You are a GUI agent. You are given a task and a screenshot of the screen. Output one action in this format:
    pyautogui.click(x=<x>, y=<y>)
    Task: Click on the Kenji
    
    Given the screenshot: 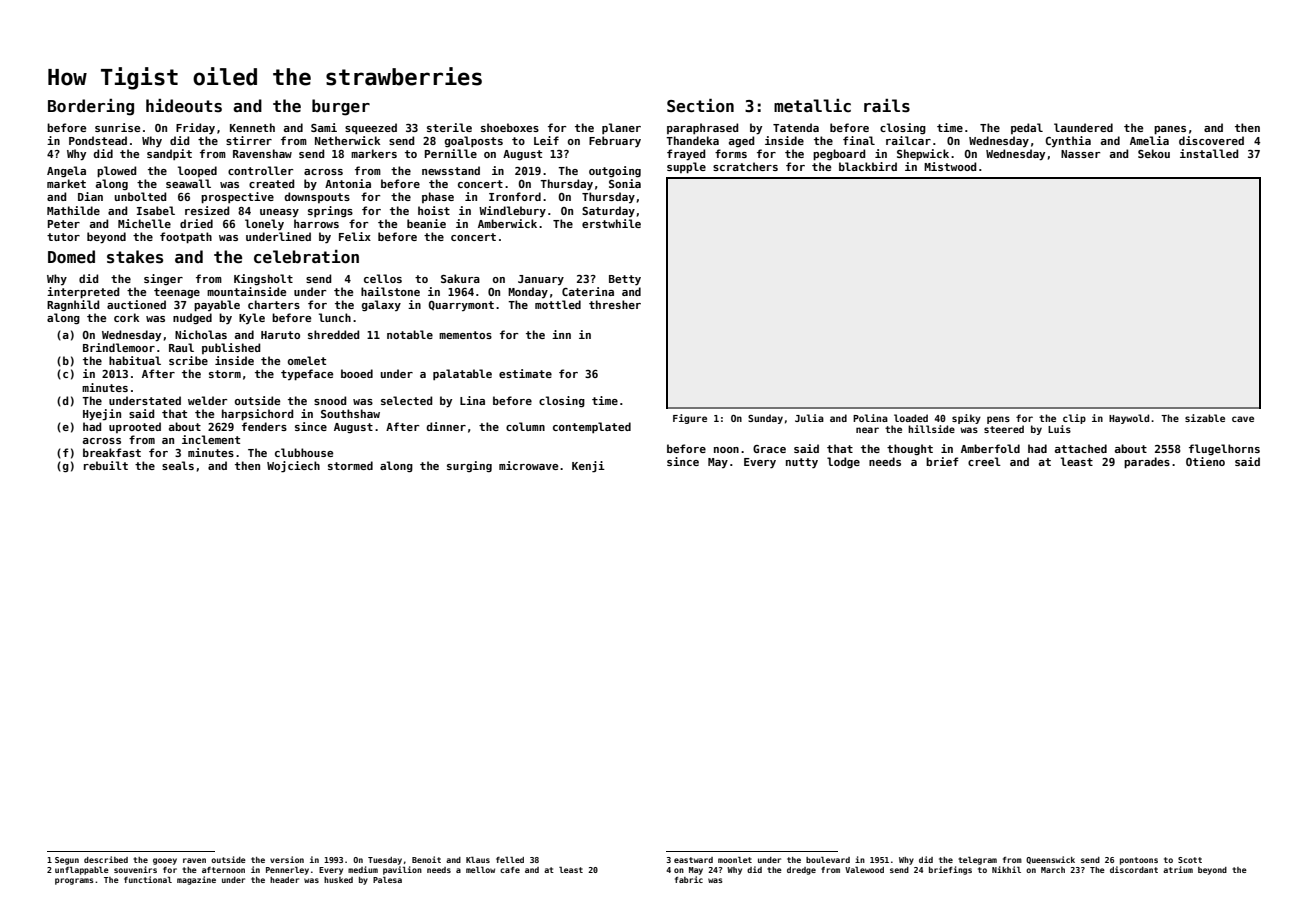 What is the action you would take?
    pyautogui.click(x=588, y=467)
